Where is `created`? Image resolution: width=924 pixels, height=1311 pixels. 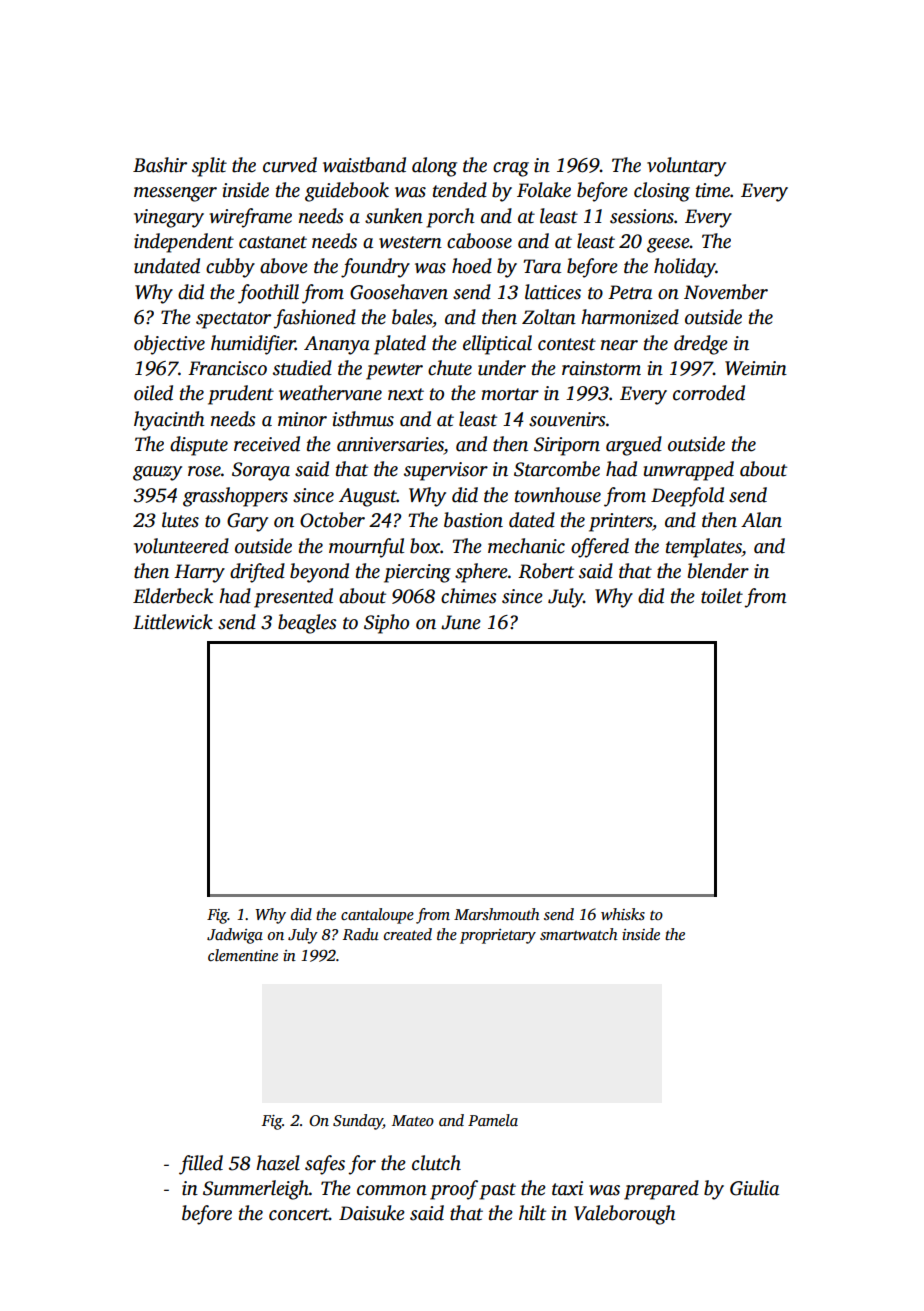 created is located at coordinates (408, 934).
